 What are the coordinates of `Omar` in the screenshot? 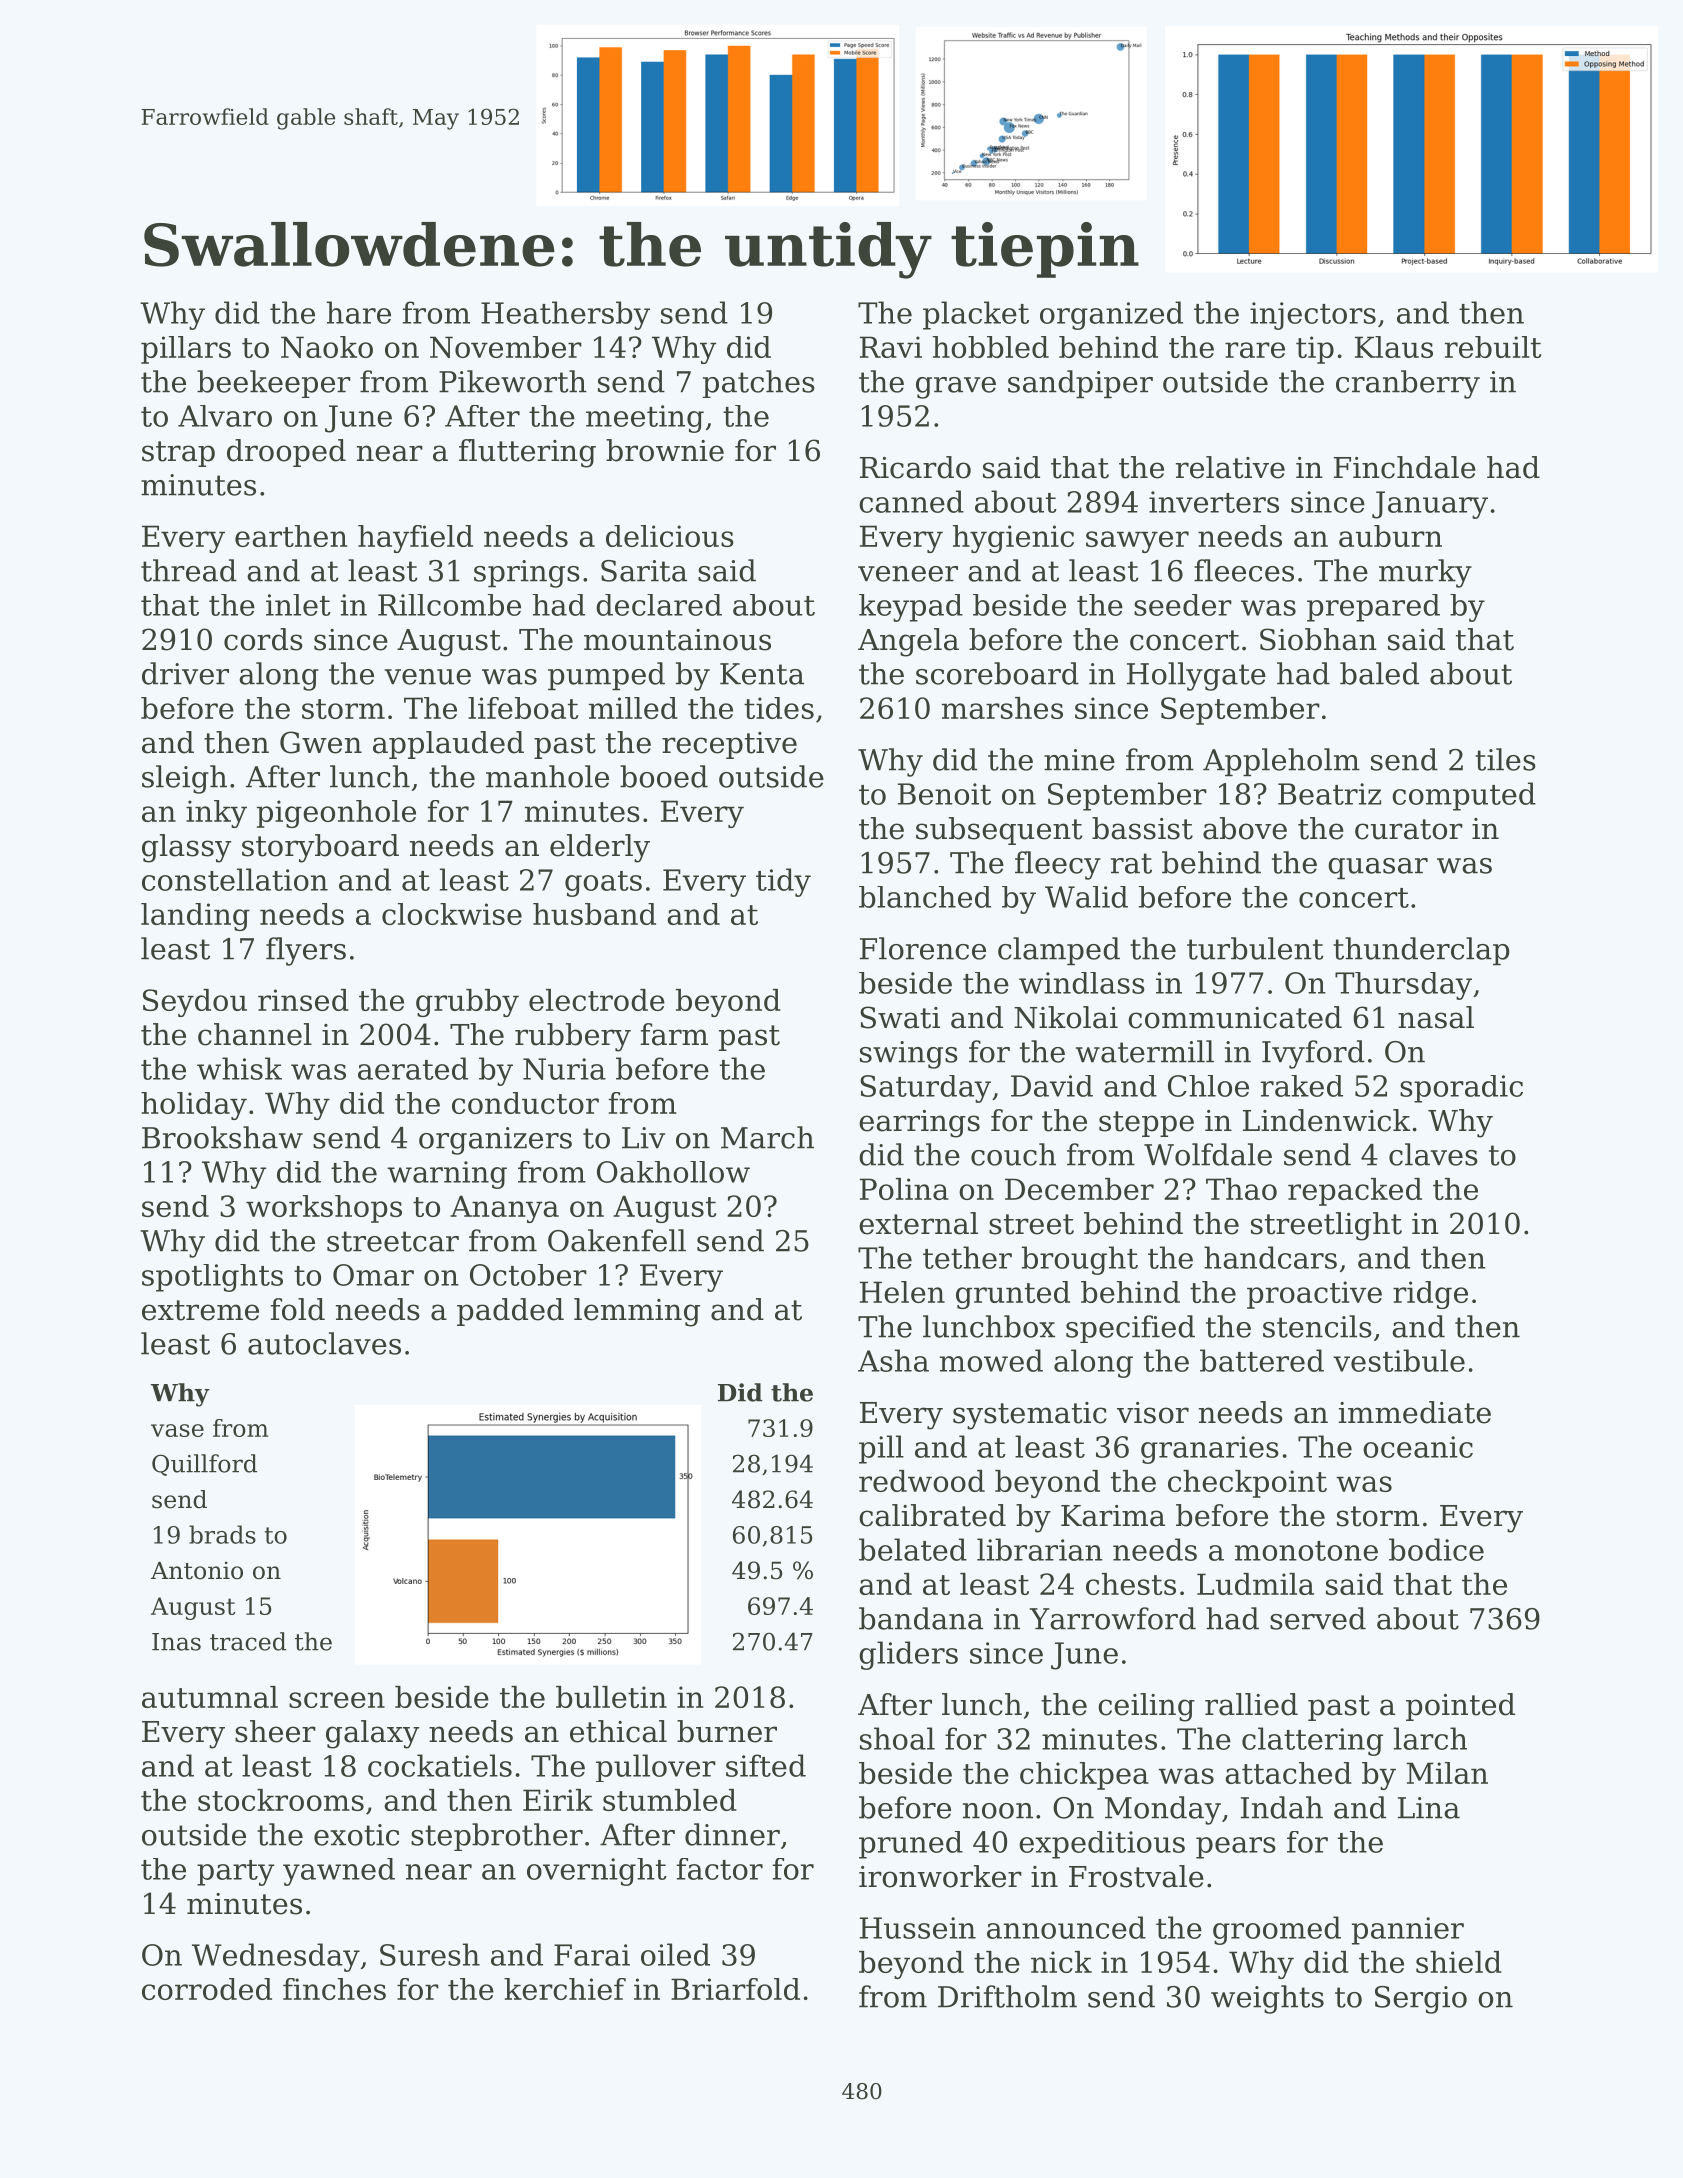 It's located at (373, 1275).
